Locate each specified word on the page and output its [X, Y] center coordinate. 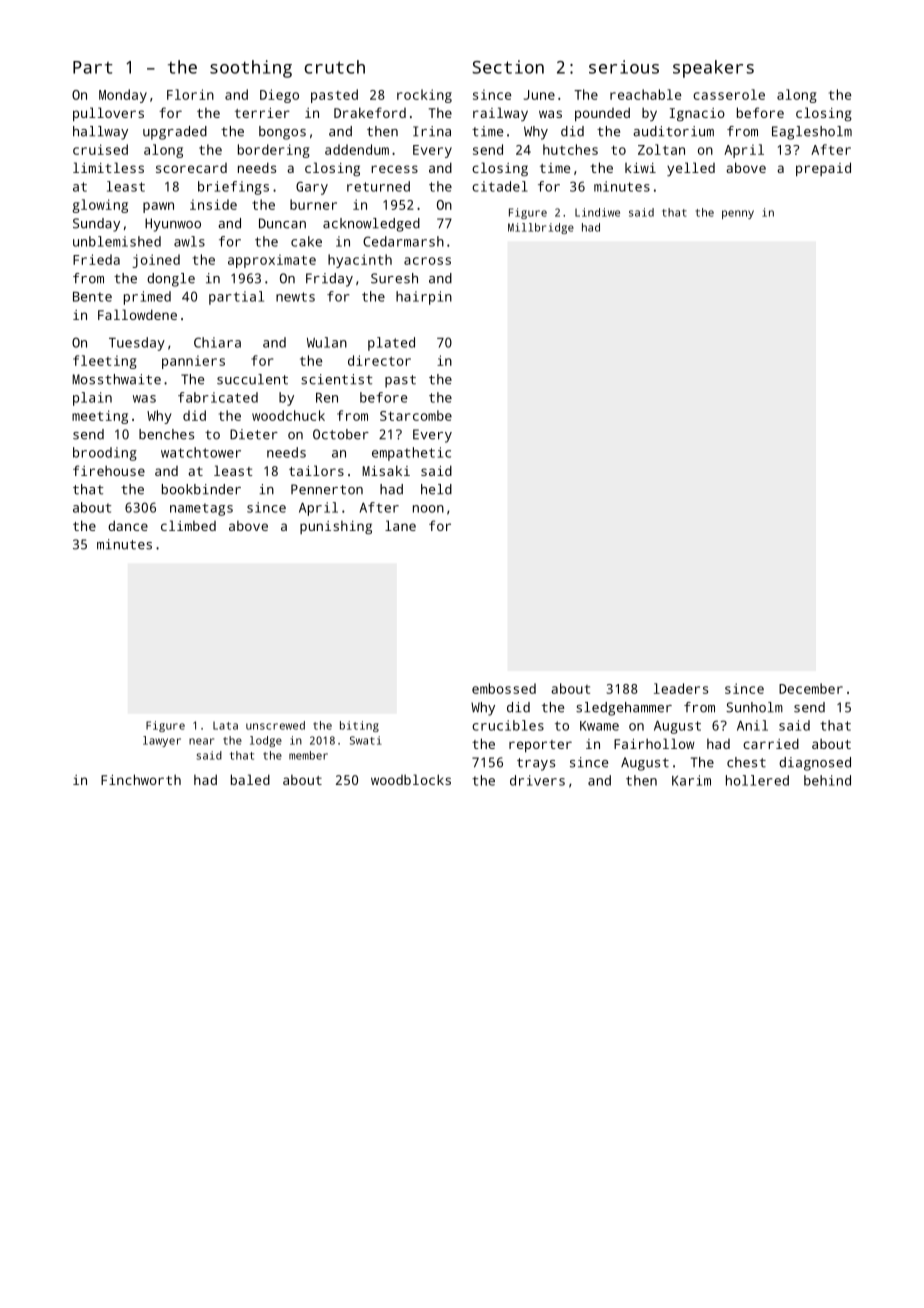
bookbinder [201, 489]
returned [378, 186]
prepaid [823, 169]
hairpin [424, 298]
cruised [100, 149]
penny [738, 214]
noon [428, 509]
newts [295, 297]
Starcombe [416, 415]
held [436, 489]
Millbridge [541, 228]
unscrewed [275, 725]
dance [128, 525]
